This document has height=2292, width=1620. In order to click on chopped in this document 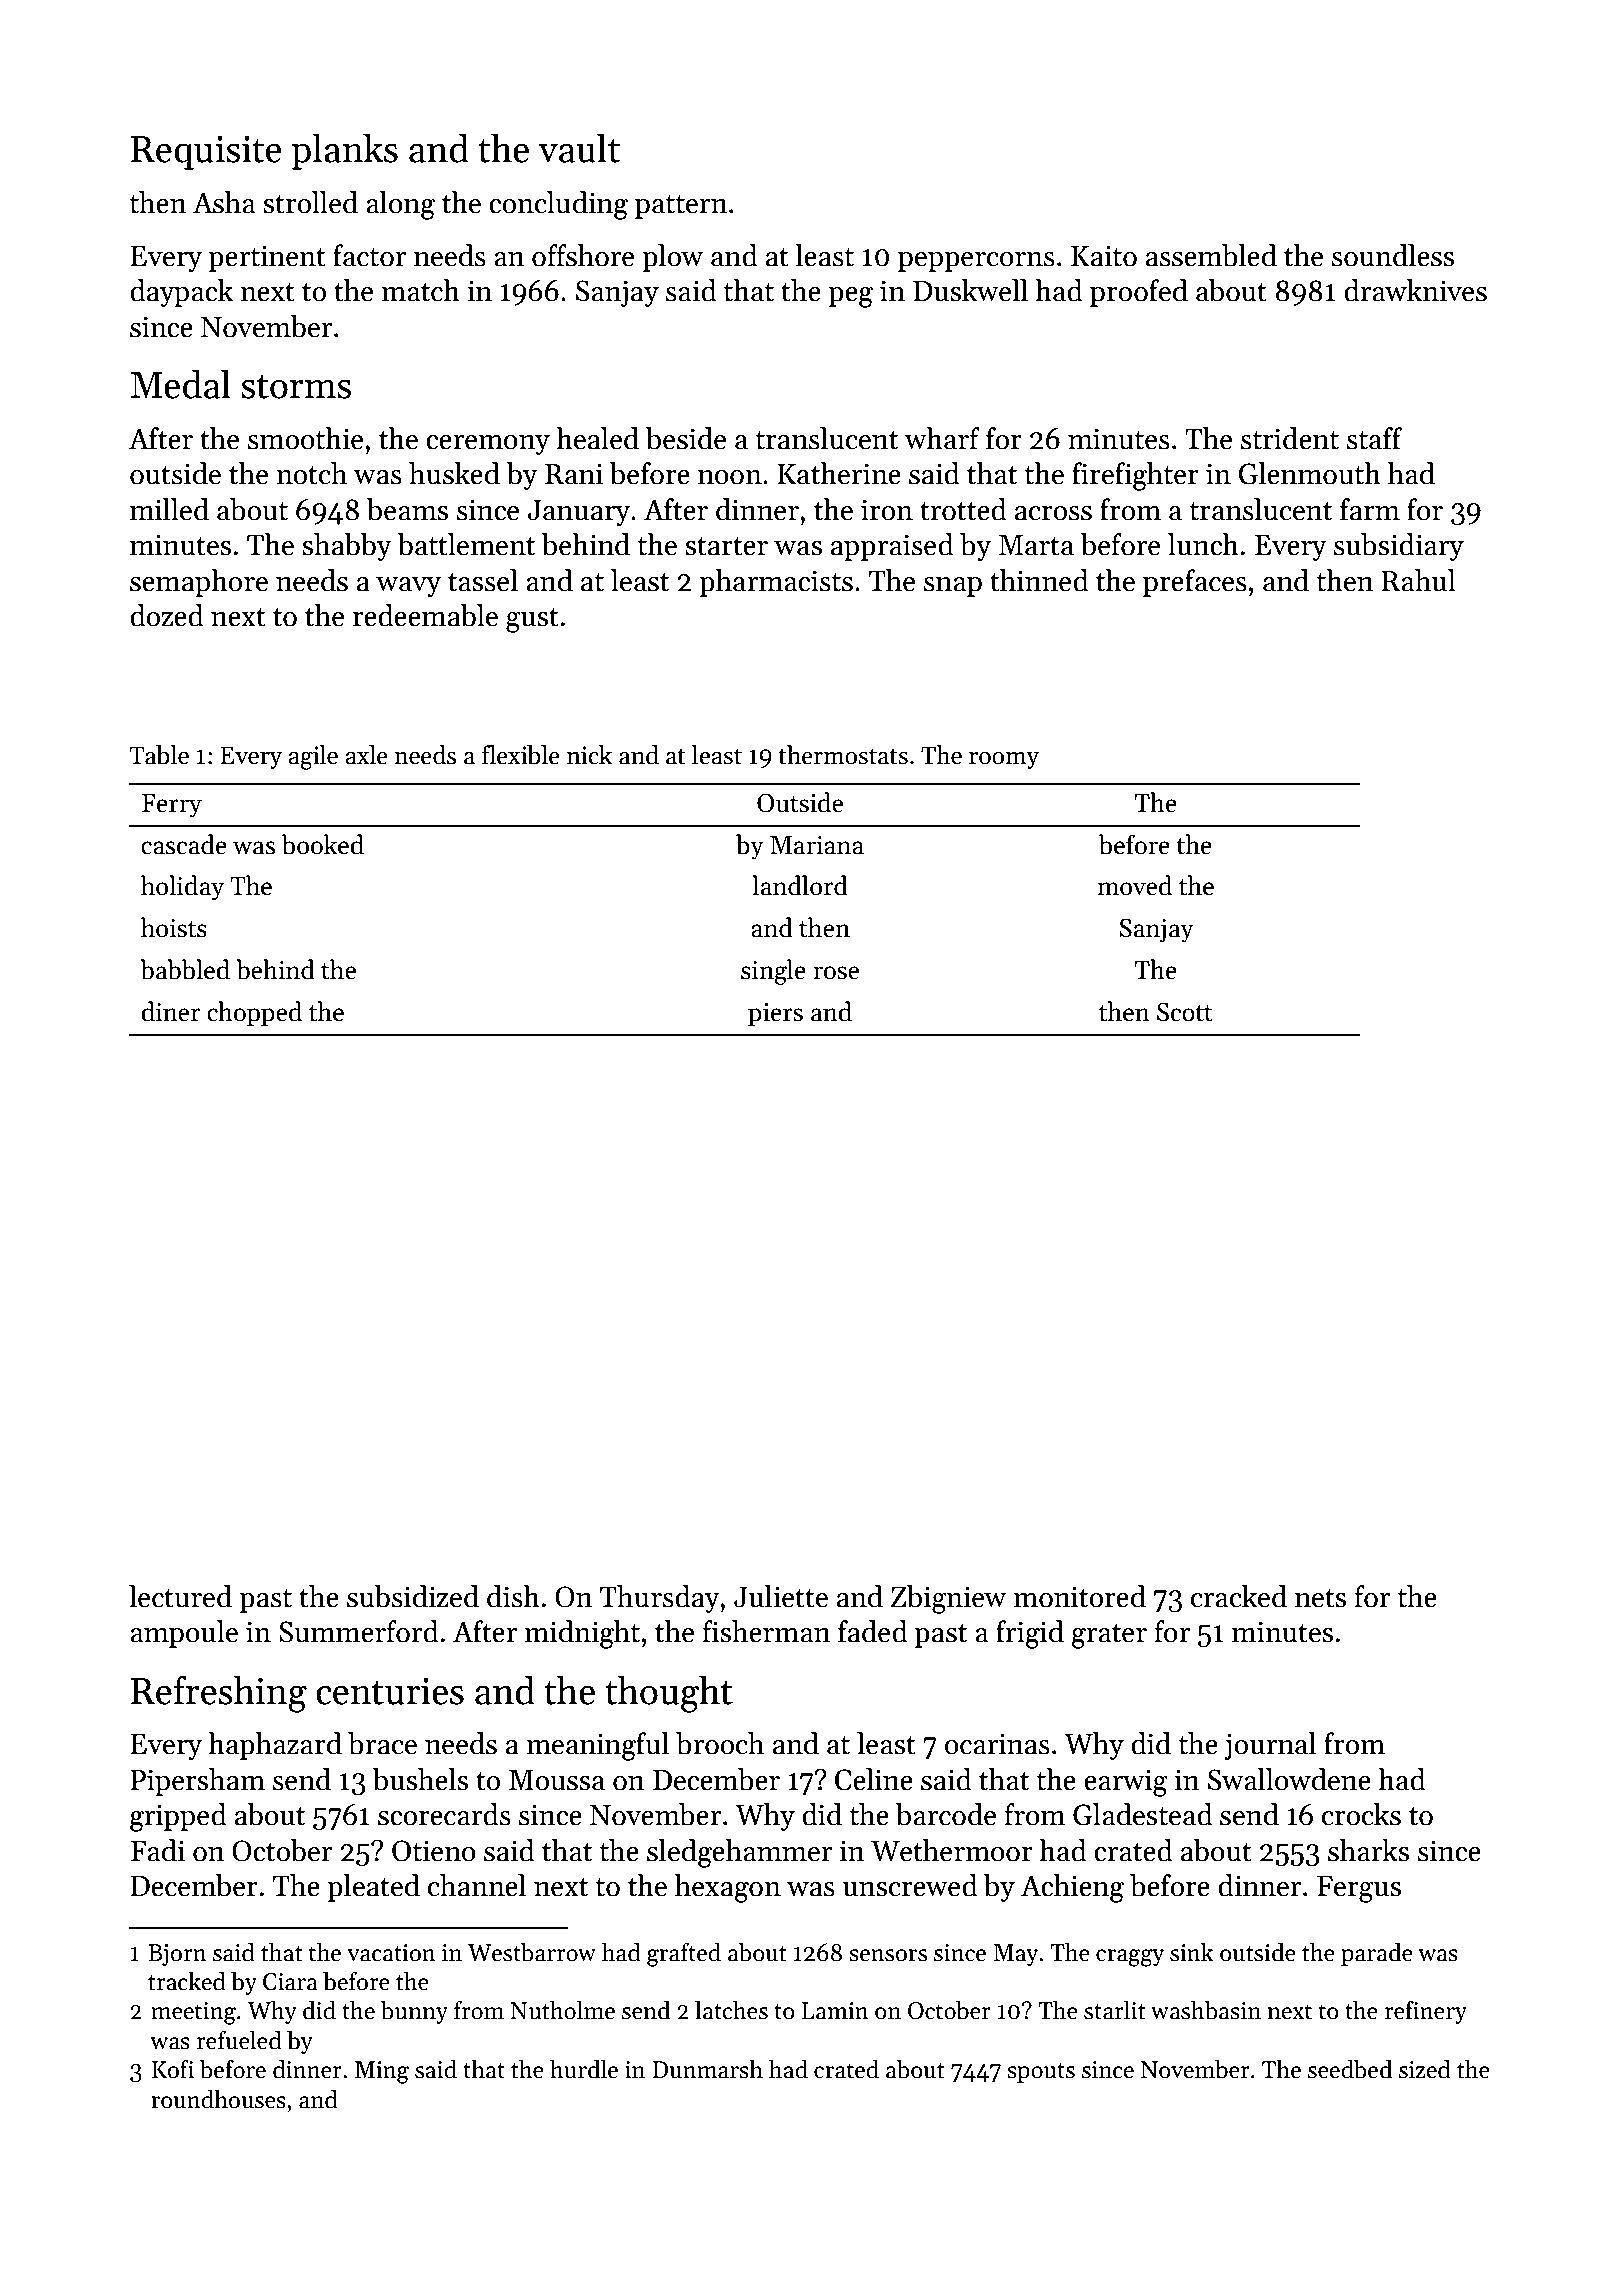, I will do `click(254, 1013)`.
